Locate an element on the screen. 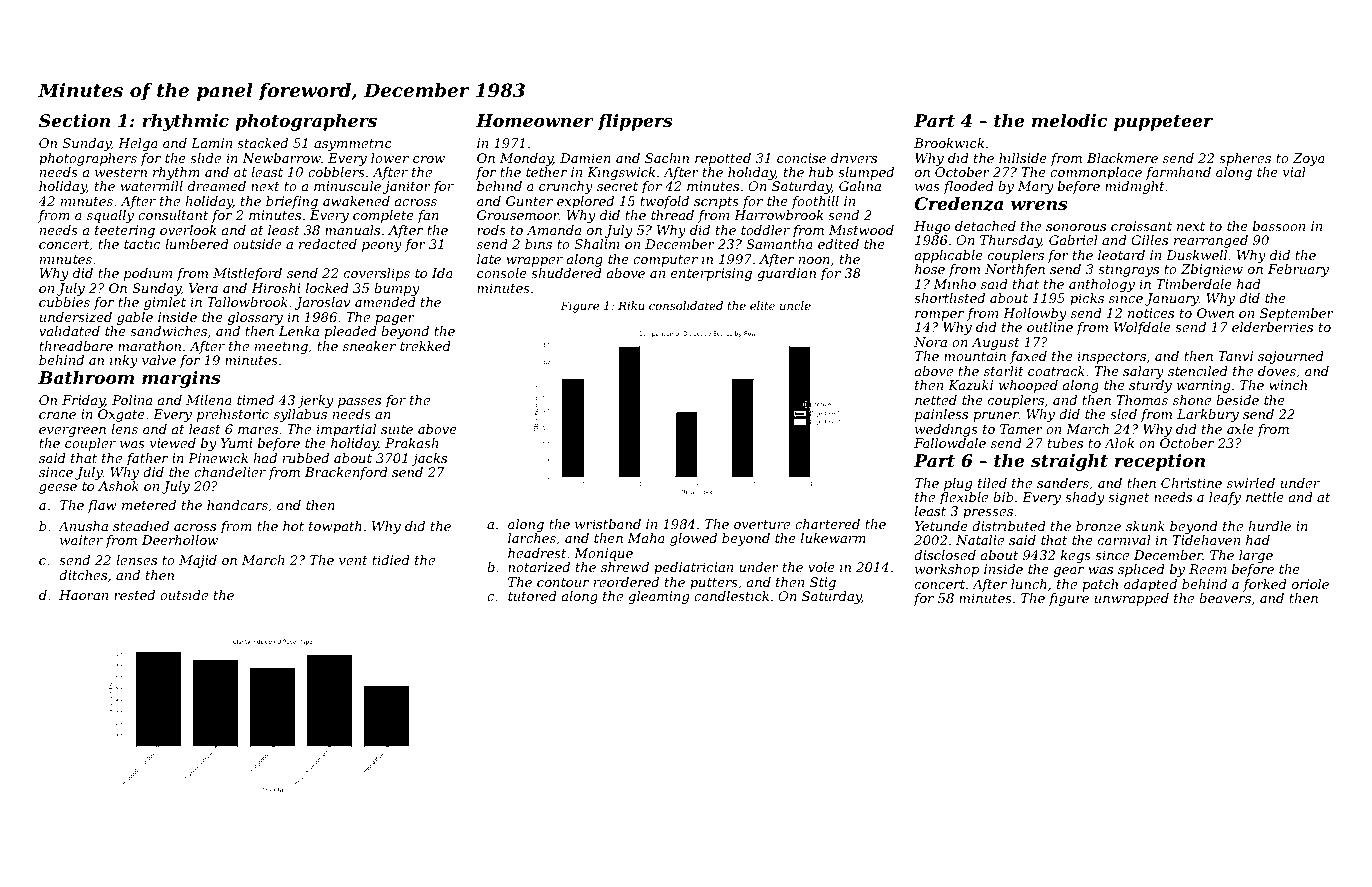  overture is located at coordinates (762, 524).
